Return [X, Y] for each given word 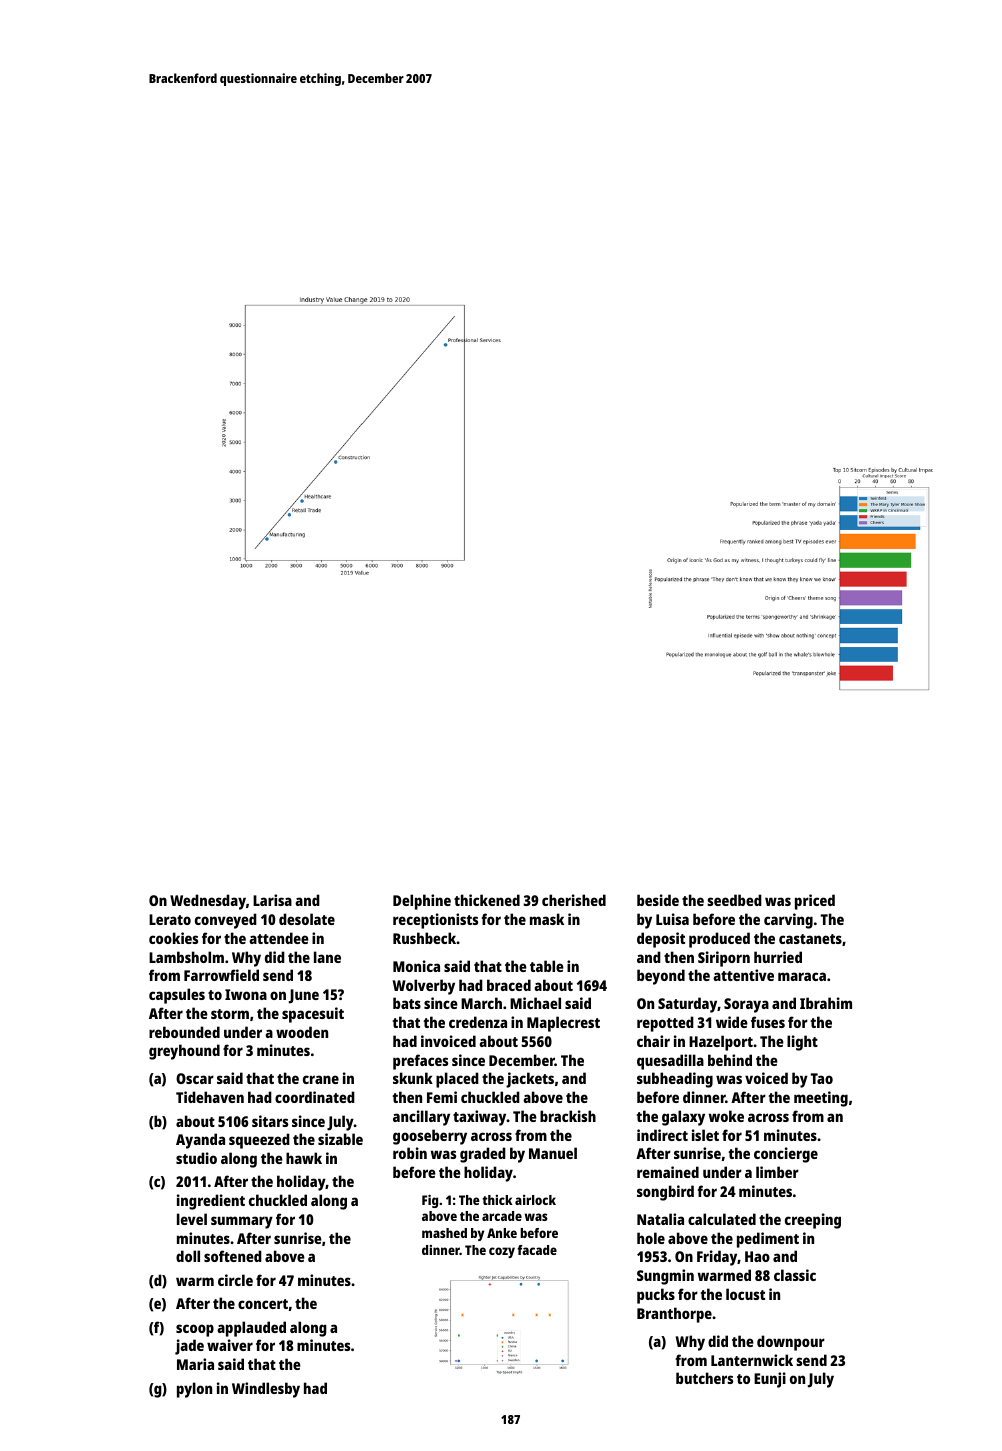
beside [658, 900]
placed [457, 1080]
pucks [656, 1296]
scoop [195, 1330]
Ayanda [200, 1141]
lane [327, 957]
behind [730, 1060]
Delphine [422, 902]
